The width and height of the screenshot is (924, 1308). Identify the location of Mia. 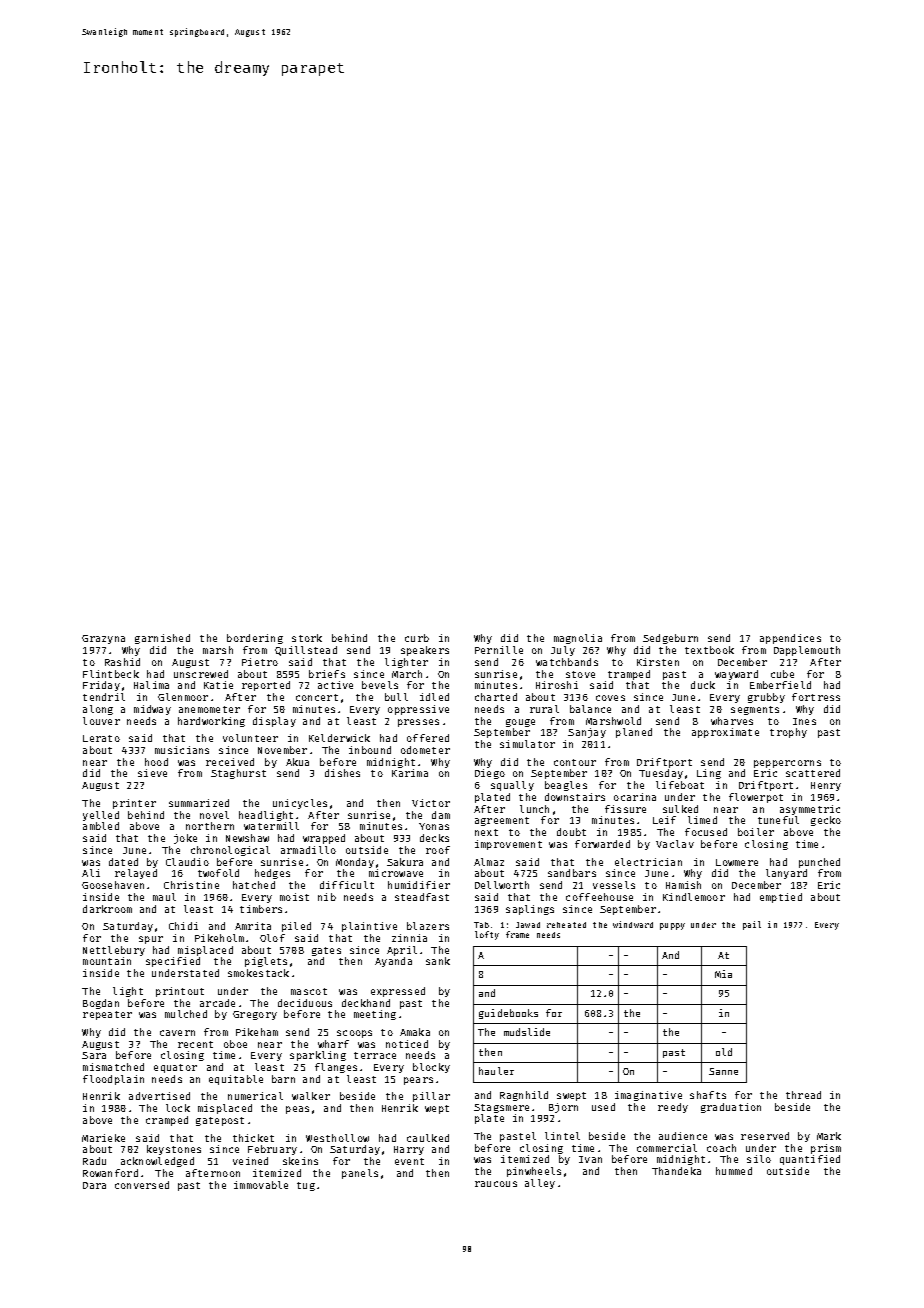
(723, 974).
